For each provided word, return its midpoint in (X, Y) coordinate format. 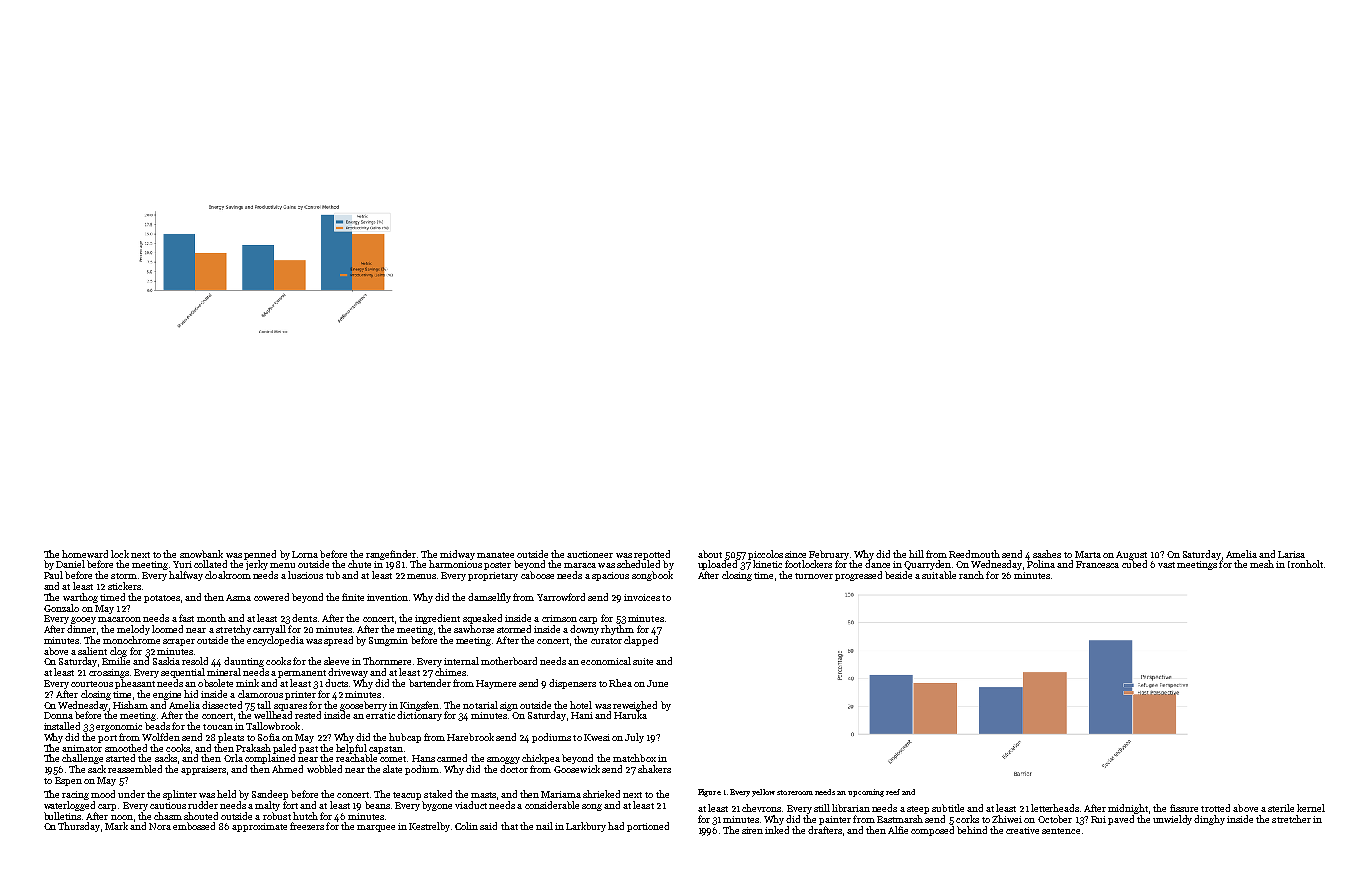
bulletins (62, 816)
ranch (971, 575)
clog (118, 652)
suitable (939, 575)
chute (359, 564)
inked (777, 830)
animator (82, 748)
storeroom (795, 792)
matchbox (634, 758)
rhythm (617, 630)
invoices (642, 597)
